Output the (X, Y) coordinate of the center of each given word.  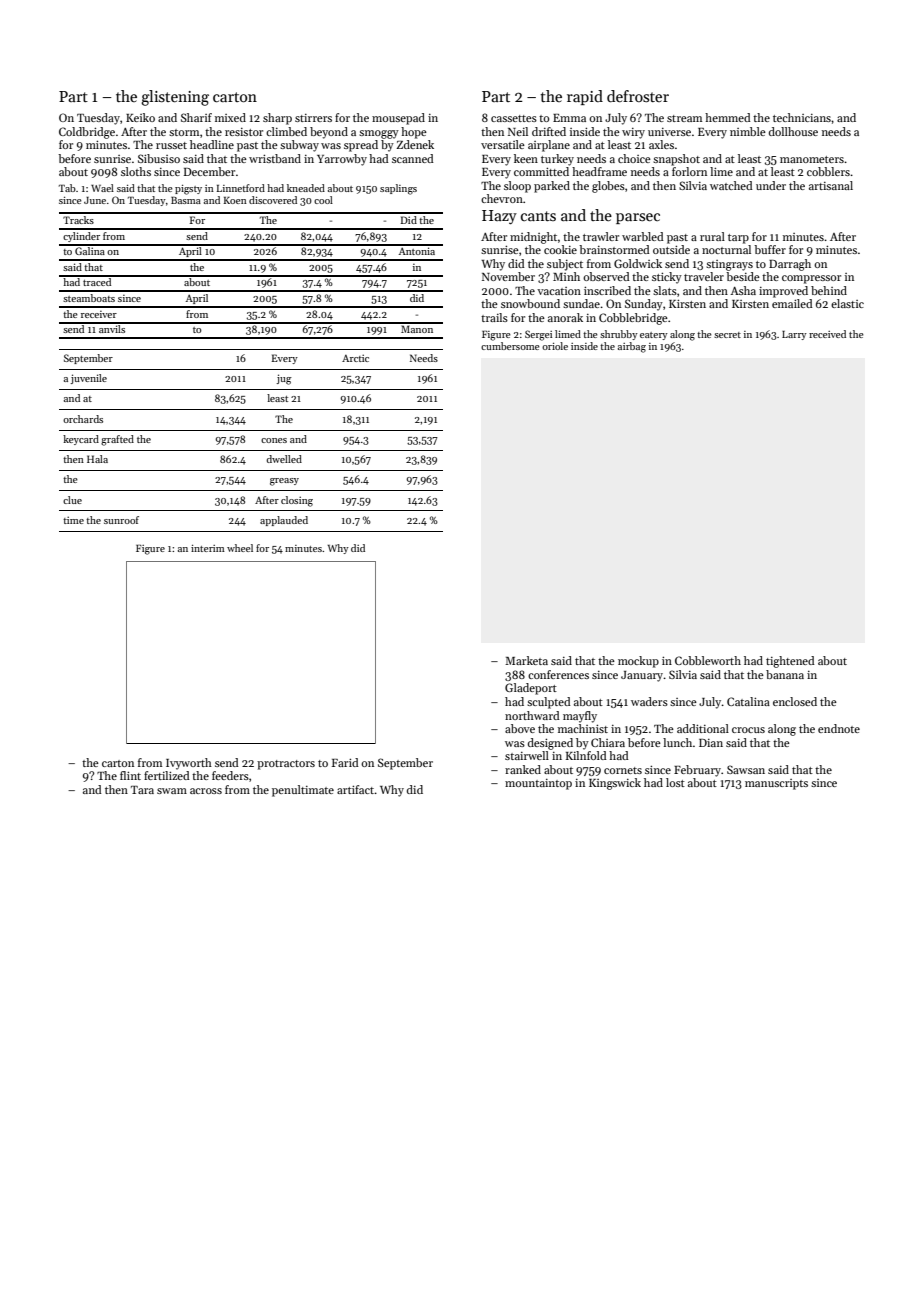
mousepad (398, 119)
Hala (97, 459)
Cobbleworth (708, 660)
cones (274, 440)
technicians (802, 117)
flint (130, 775)
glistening (175, 98)
